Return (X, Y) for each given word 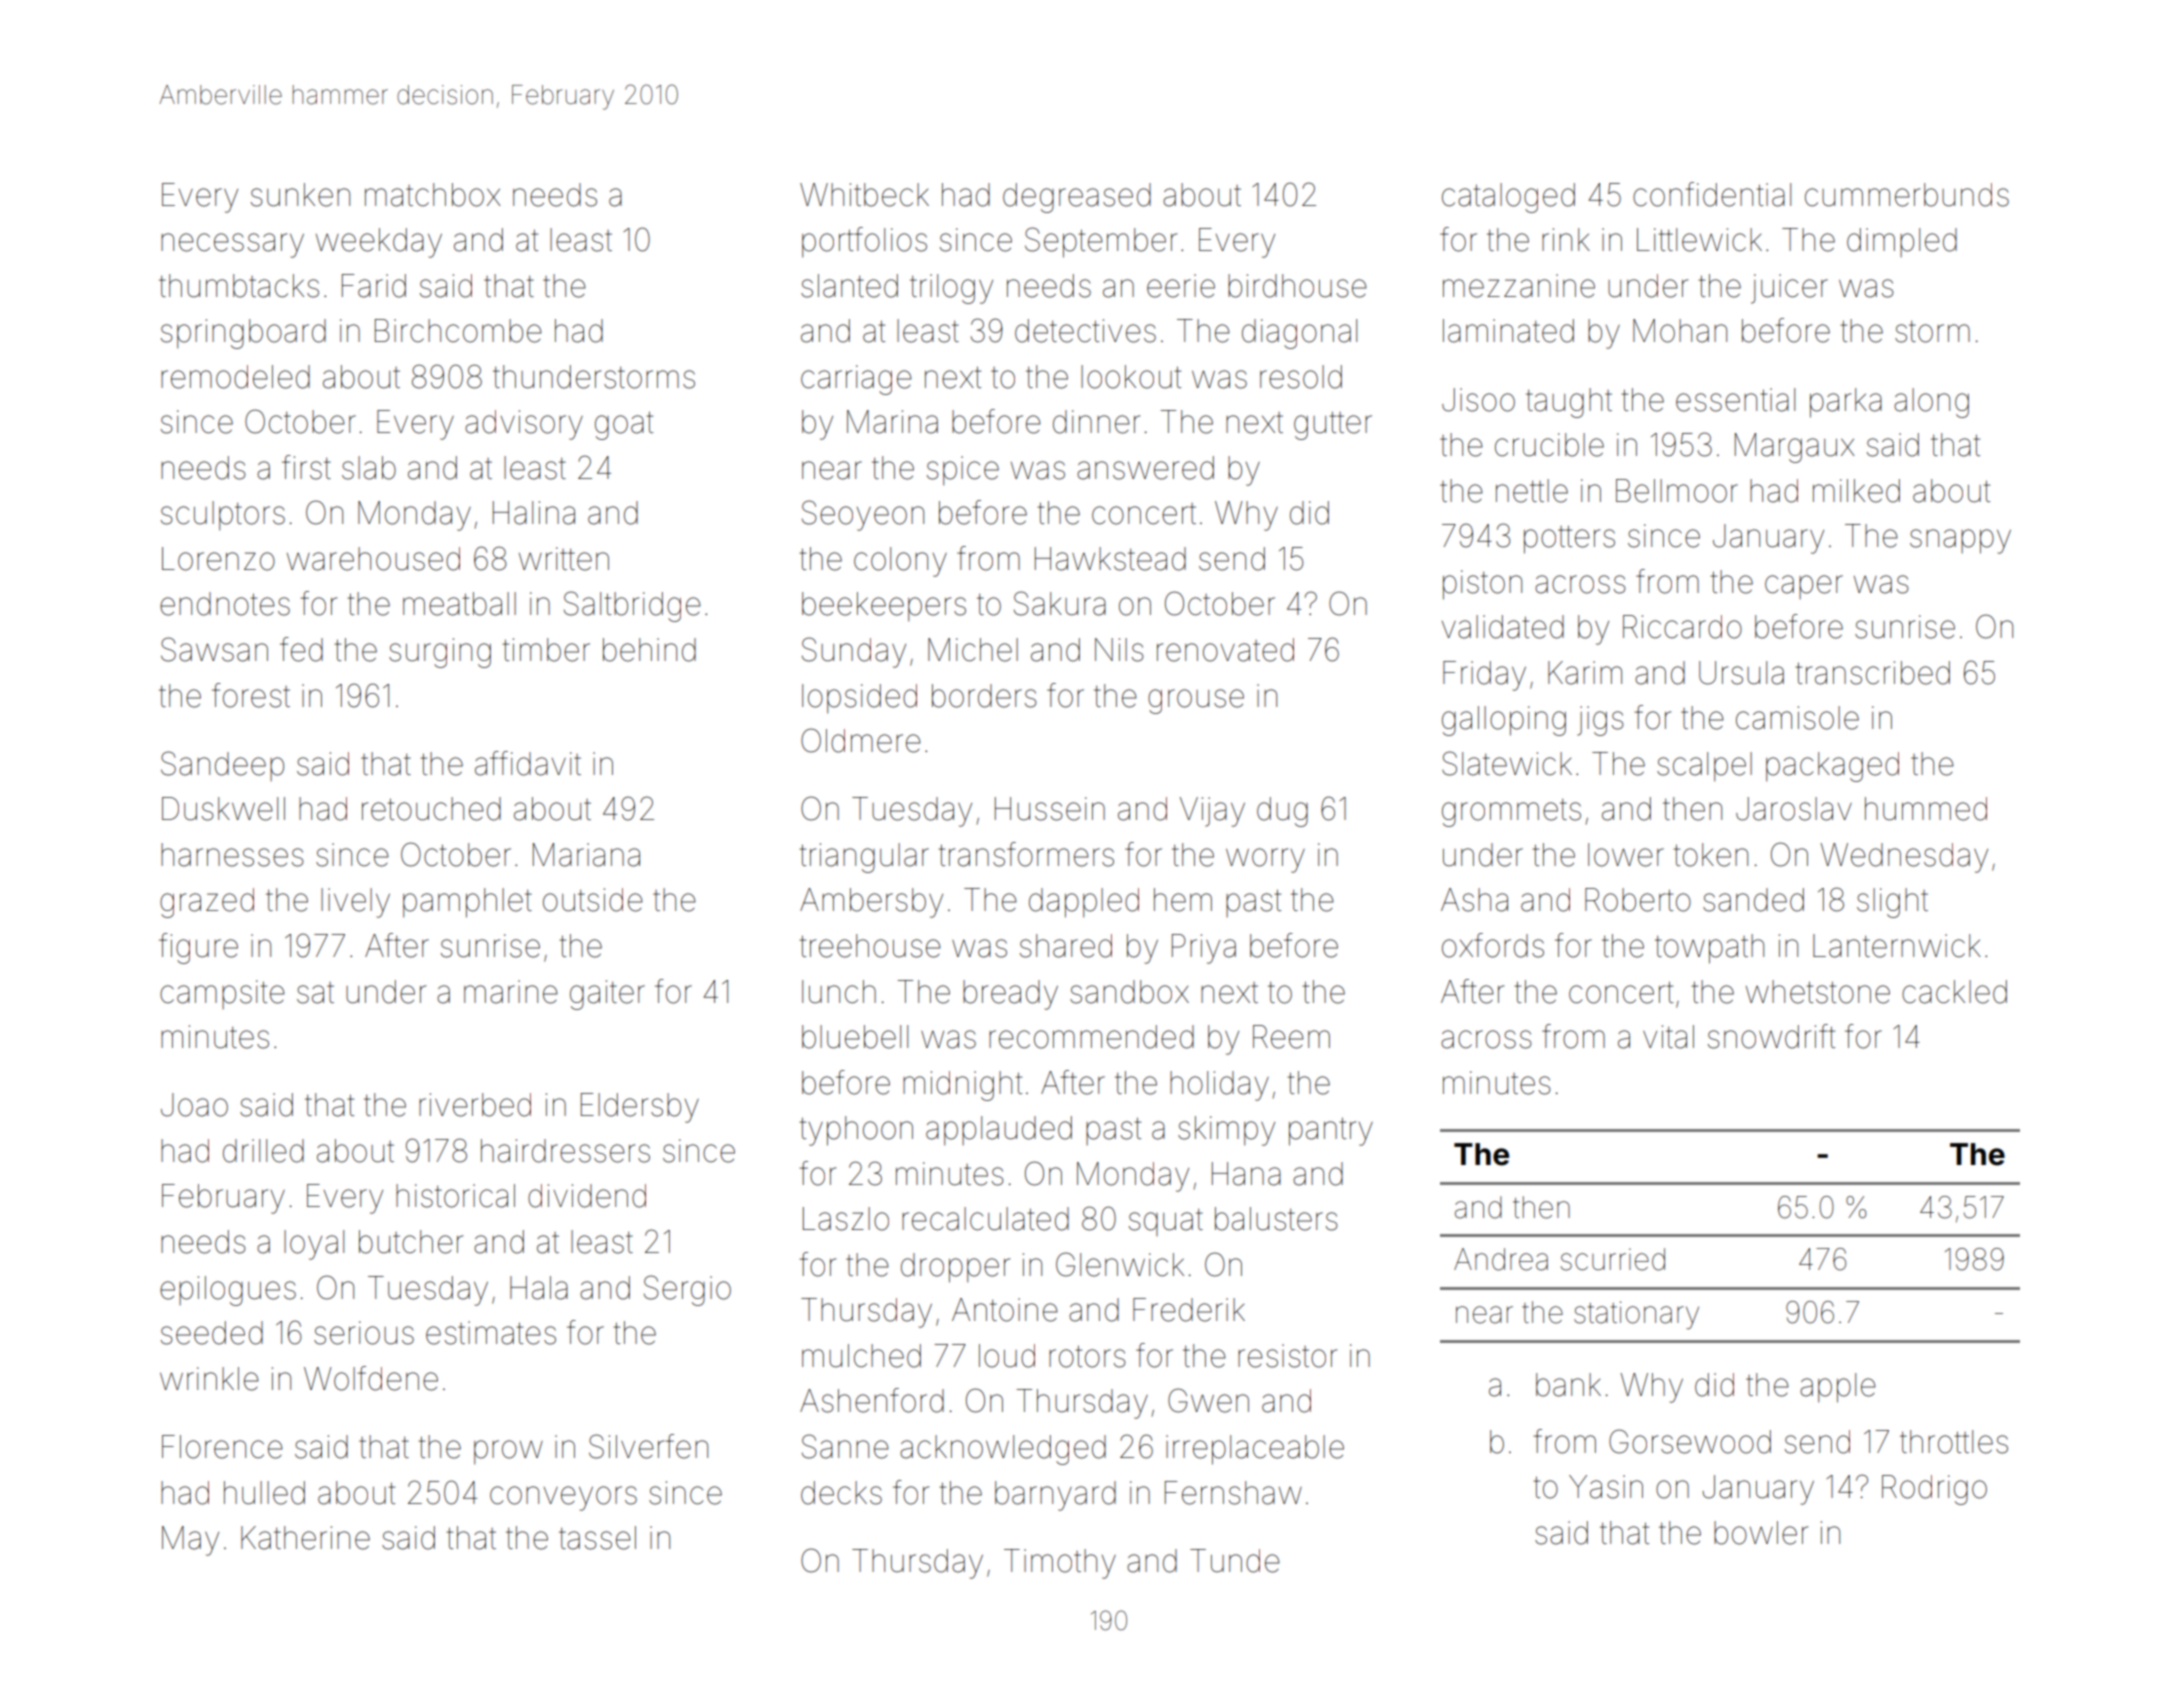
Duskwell (223, 809)
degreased (1077, 198)
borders (984, 696)
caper (1804, 587)
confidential (1712, 194)
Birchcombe (458, 331)
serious (364, 1333)
